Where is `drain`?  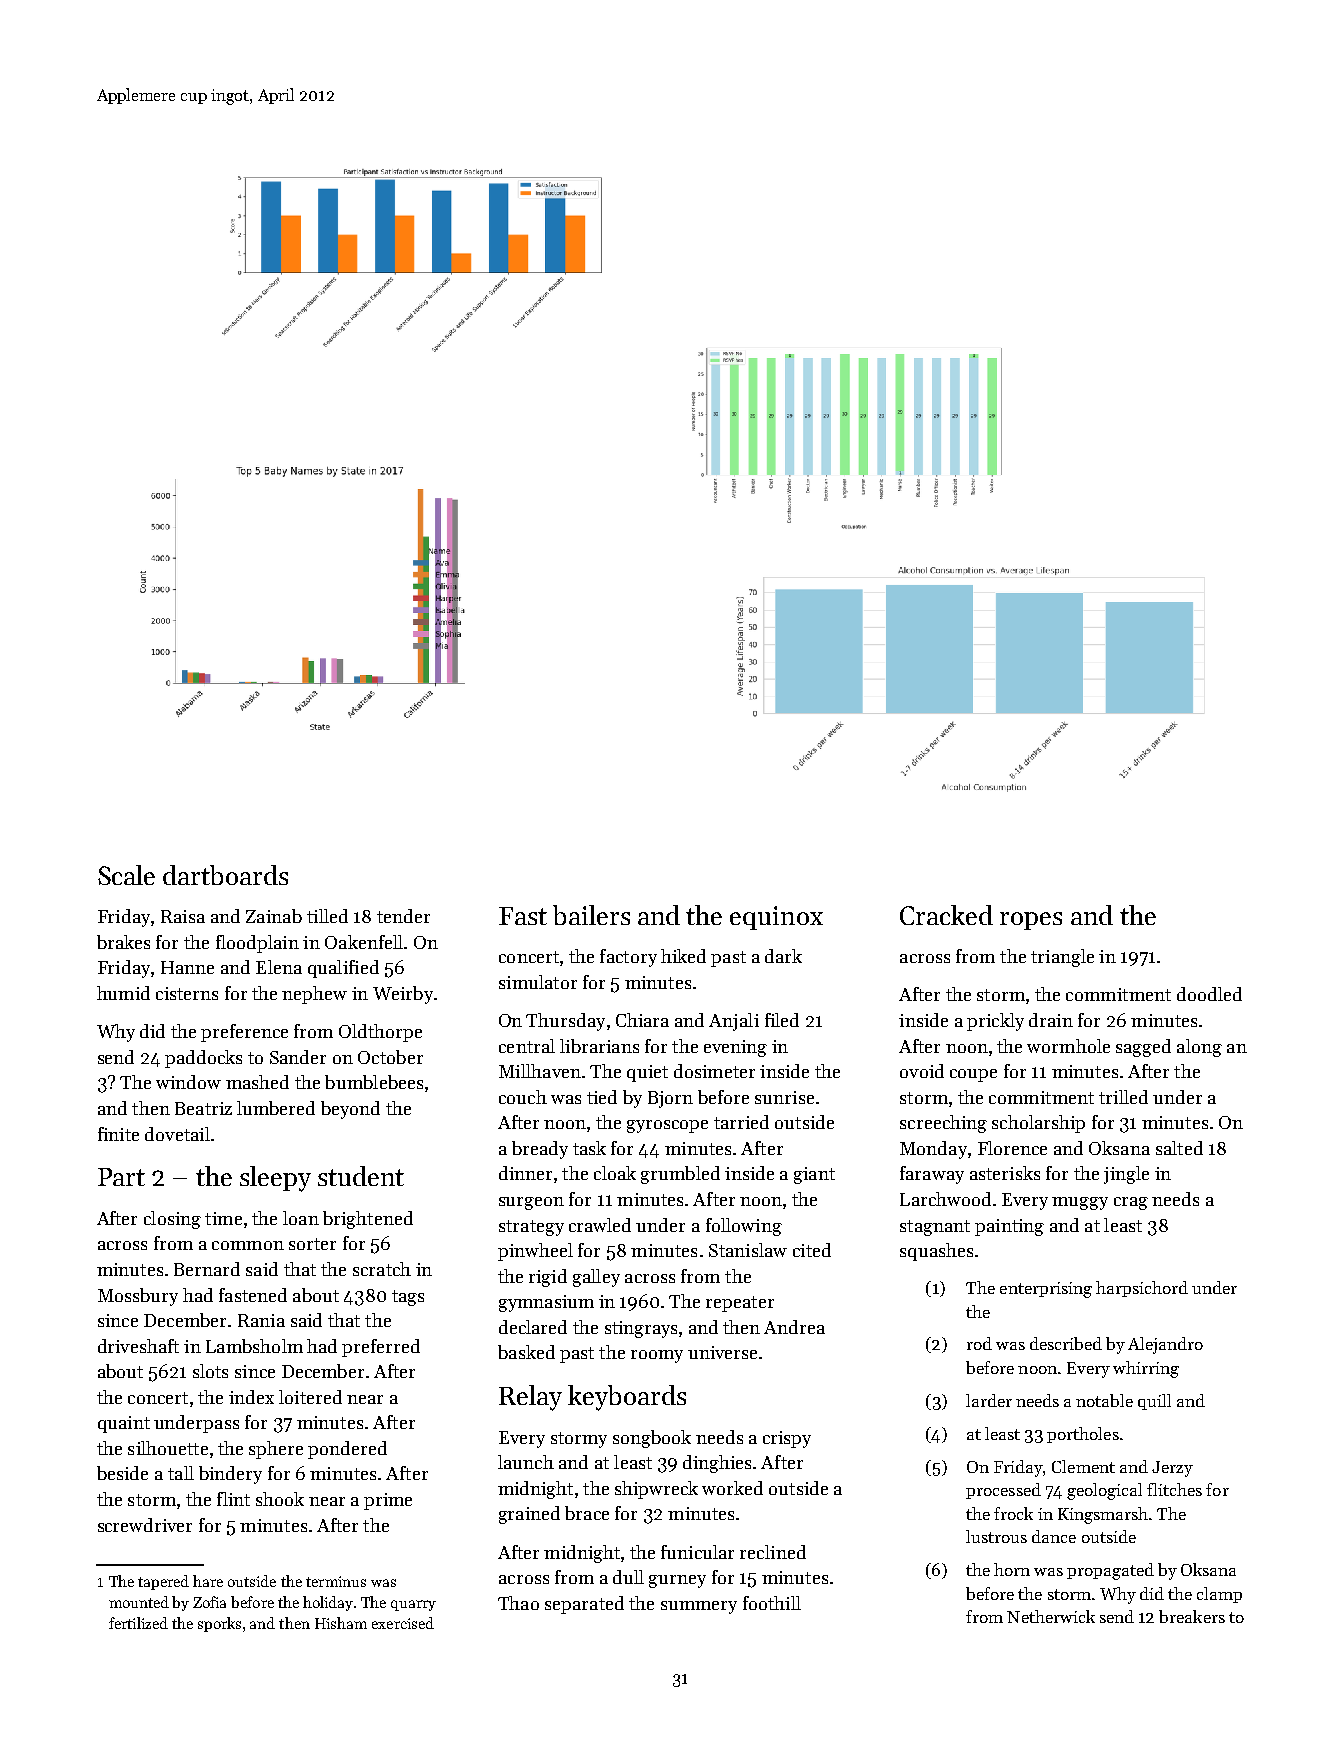 drain is located at coordinates (1051, 1020).
